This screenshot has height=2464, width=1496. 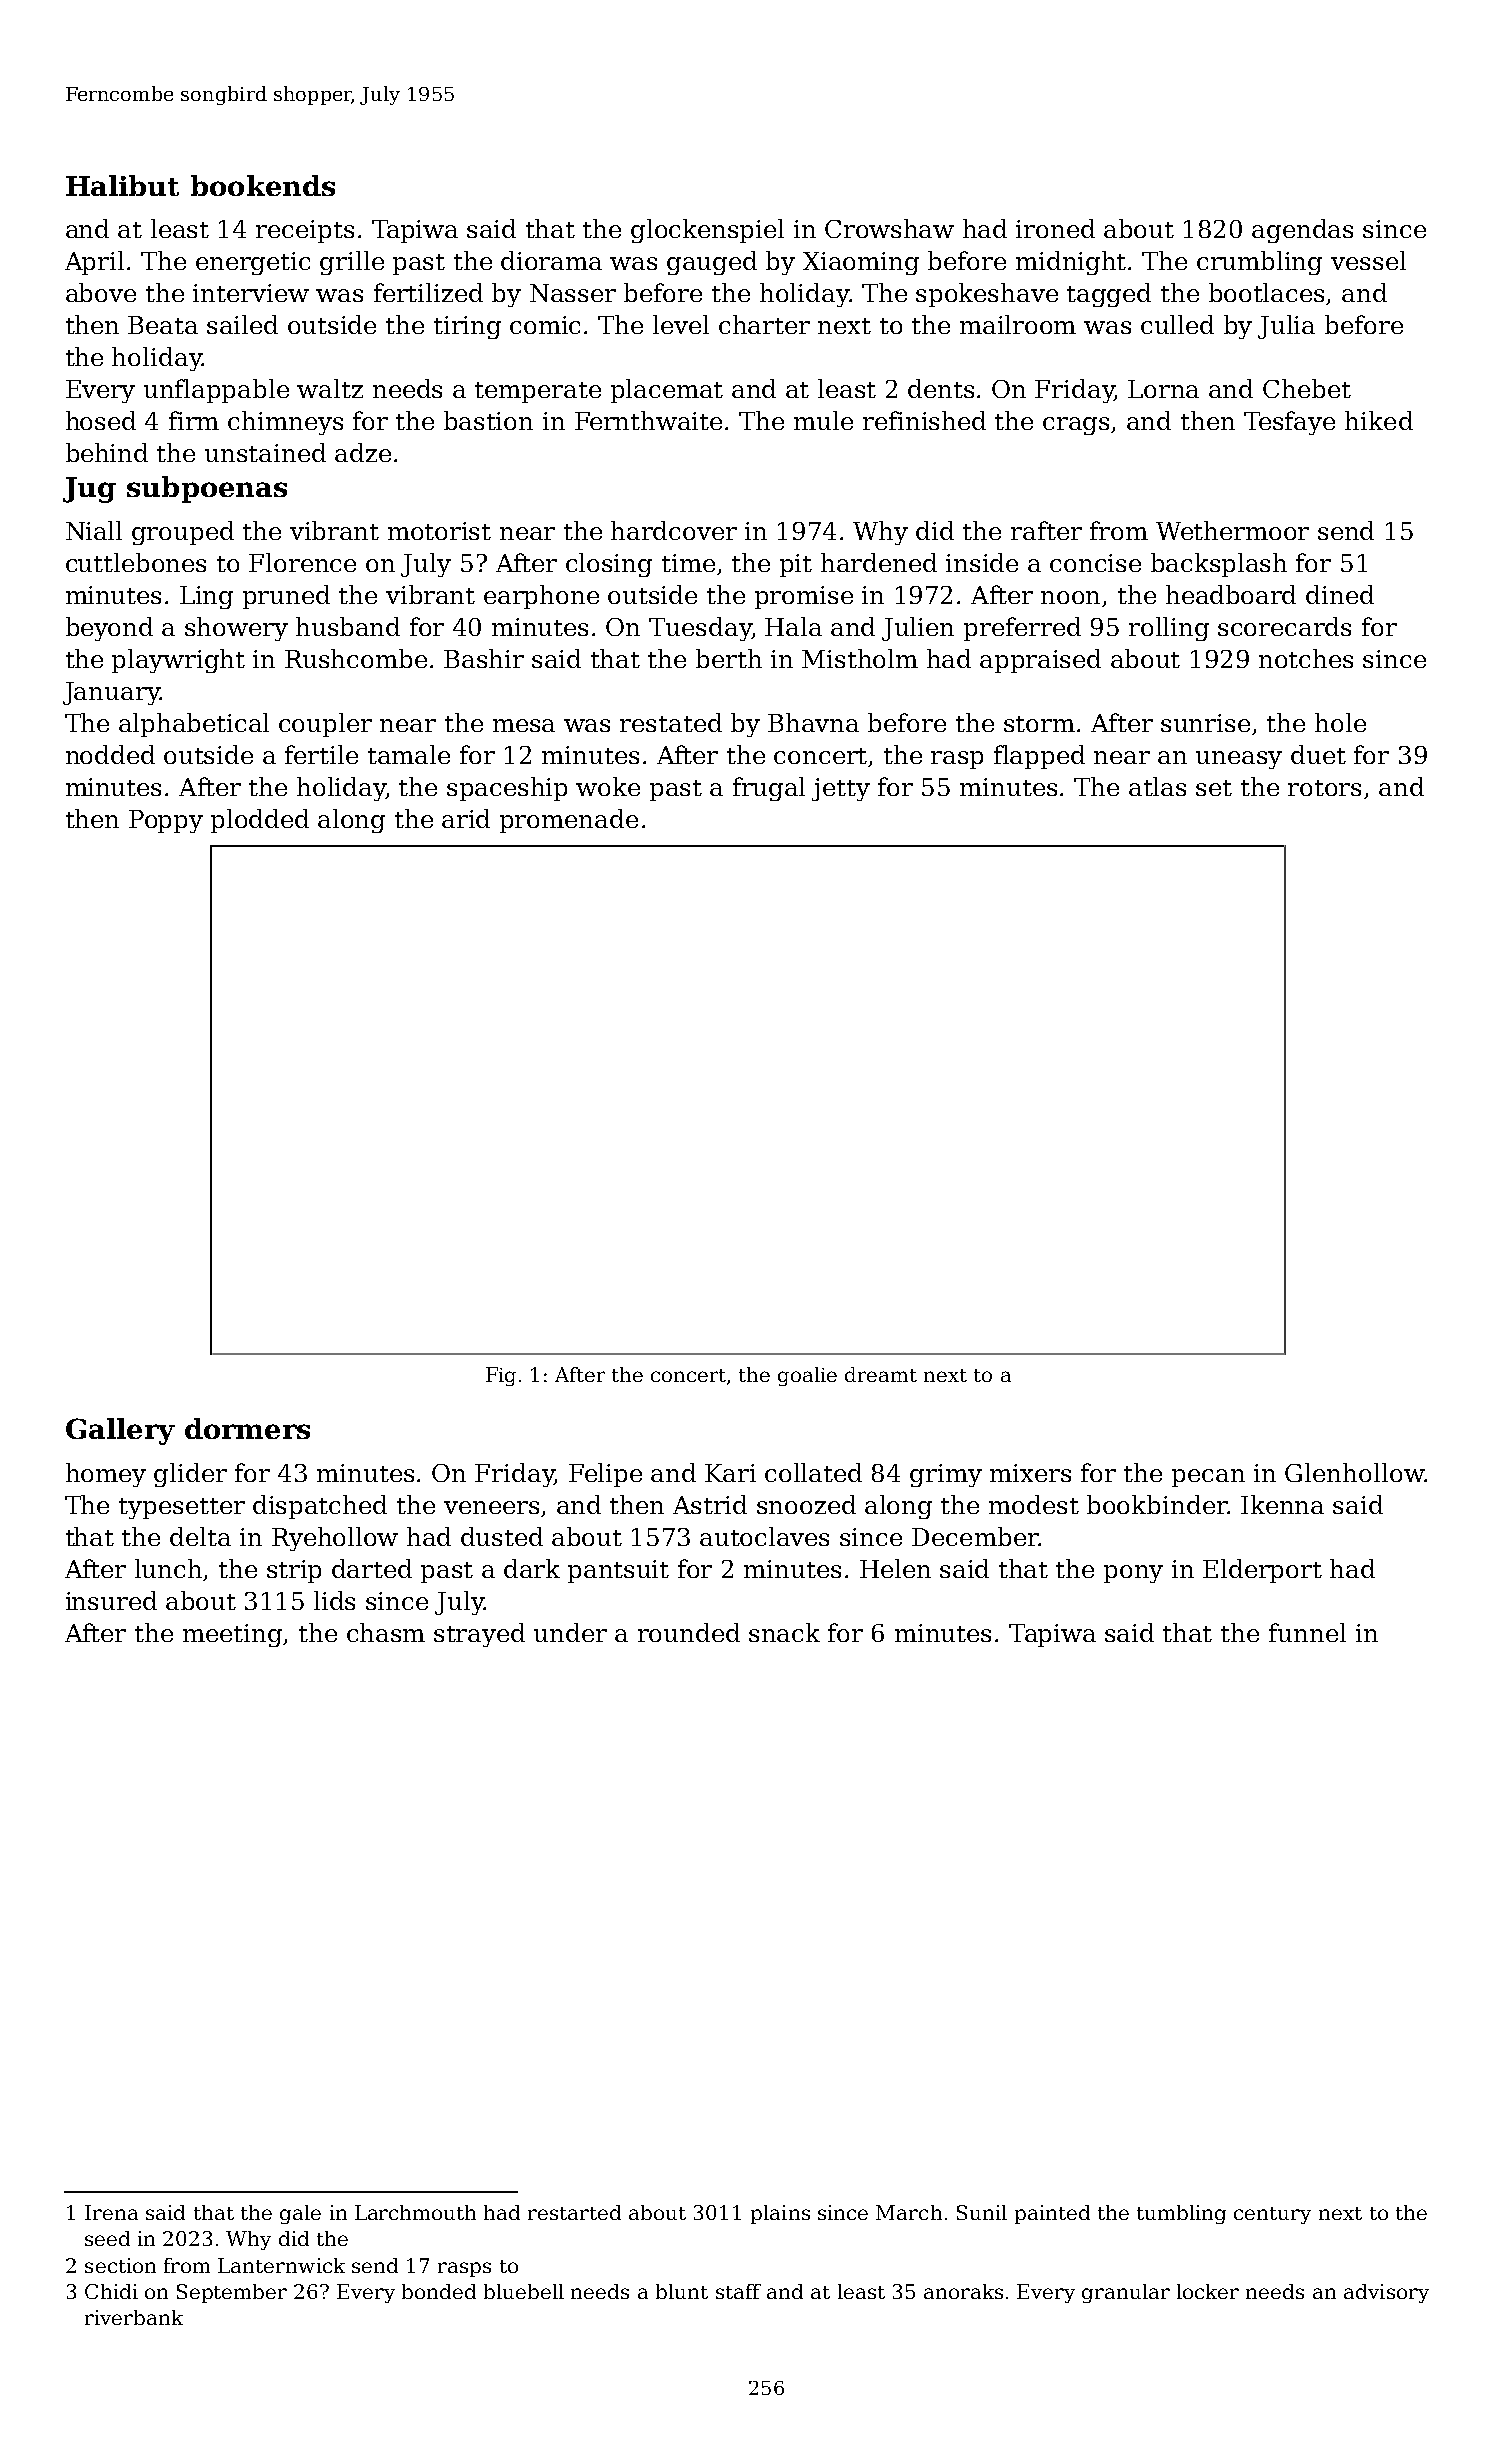 What do you see at coordinates (120, 1431) in the screenshot?
I see `Gallery` at bounding box center [120, 1431].
